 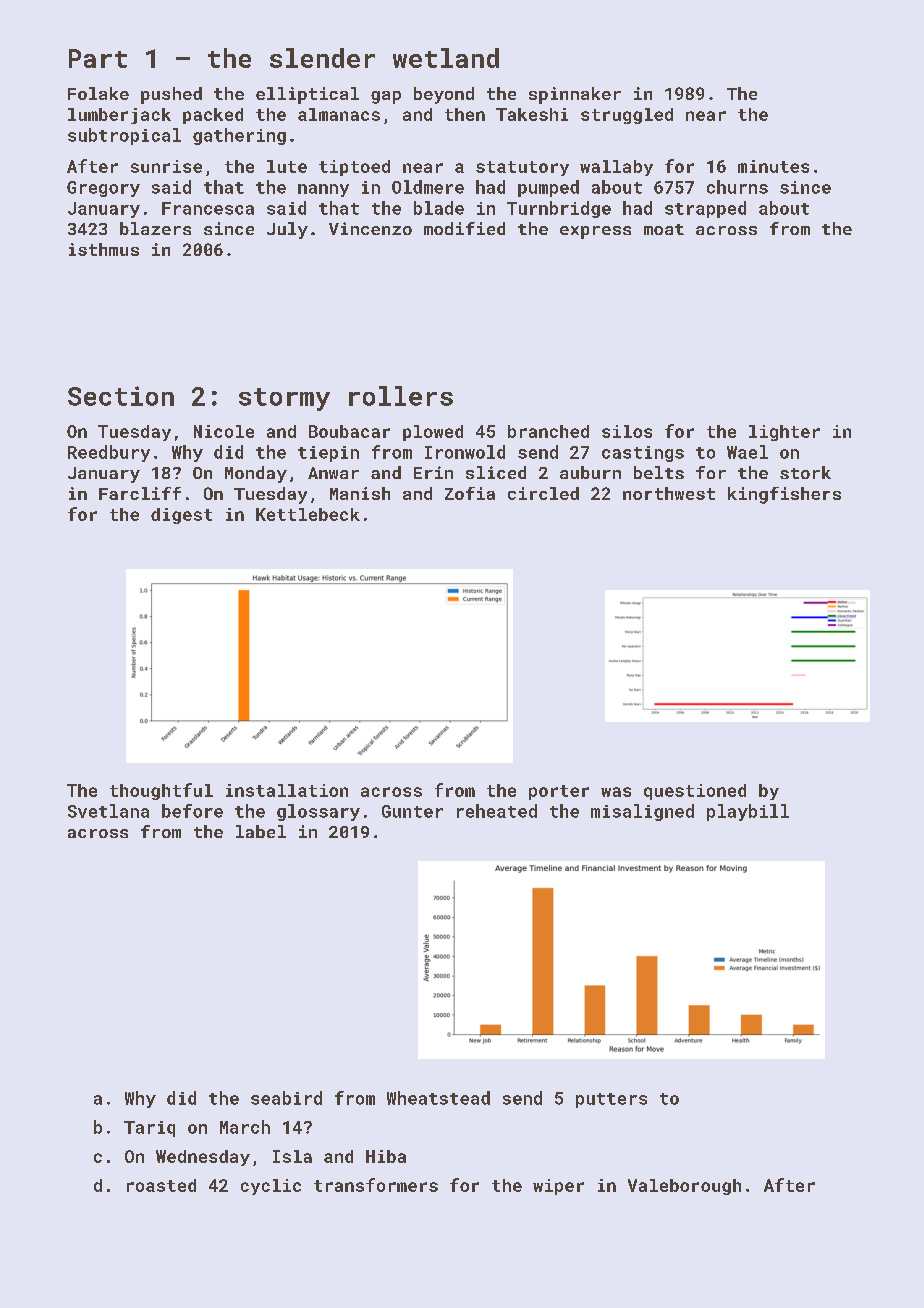 I want to click on Wheatstead, so click(x=438, y=1098).
